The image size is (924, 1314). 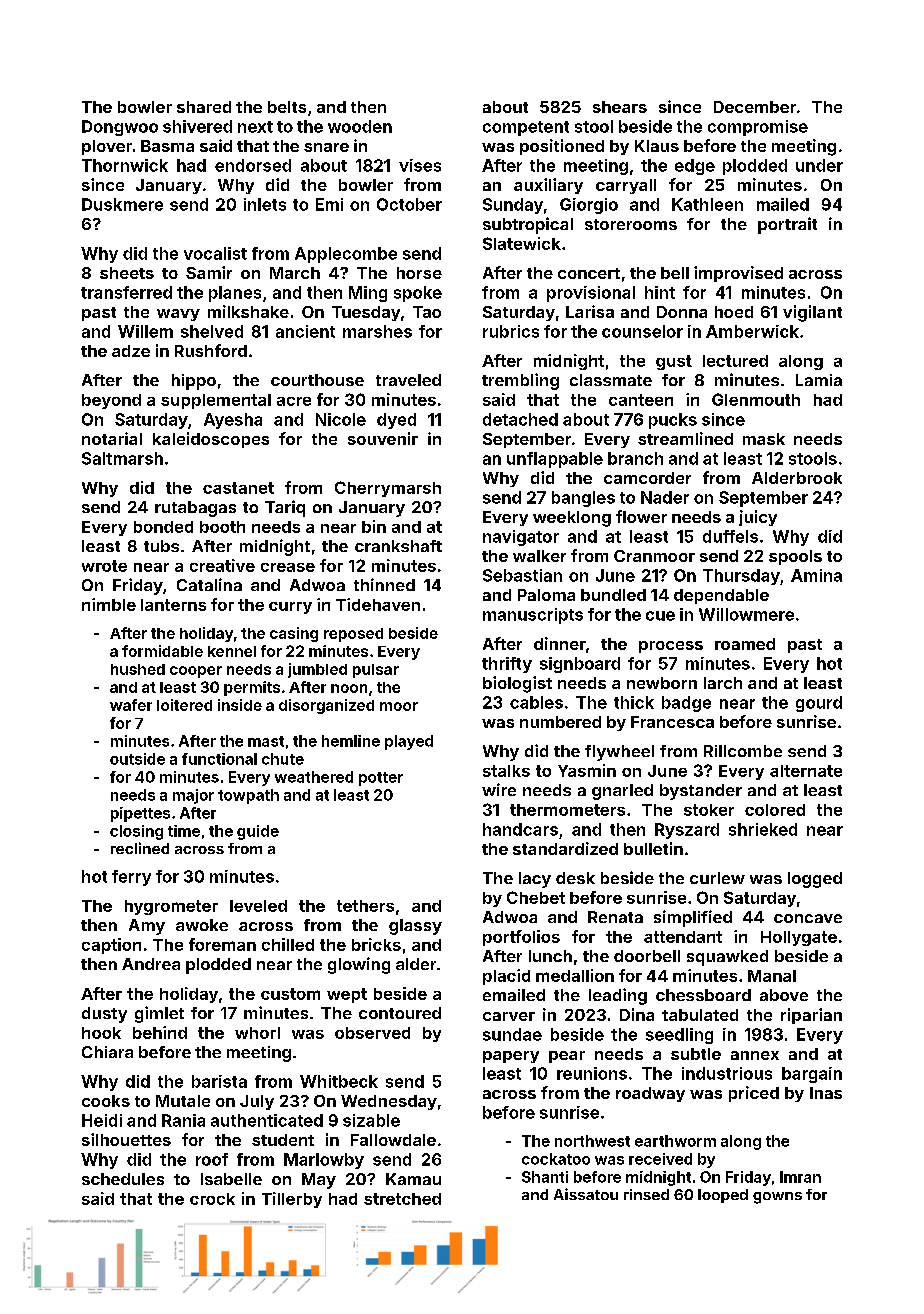 I want to click on placid, so click(x=506, y=977).
